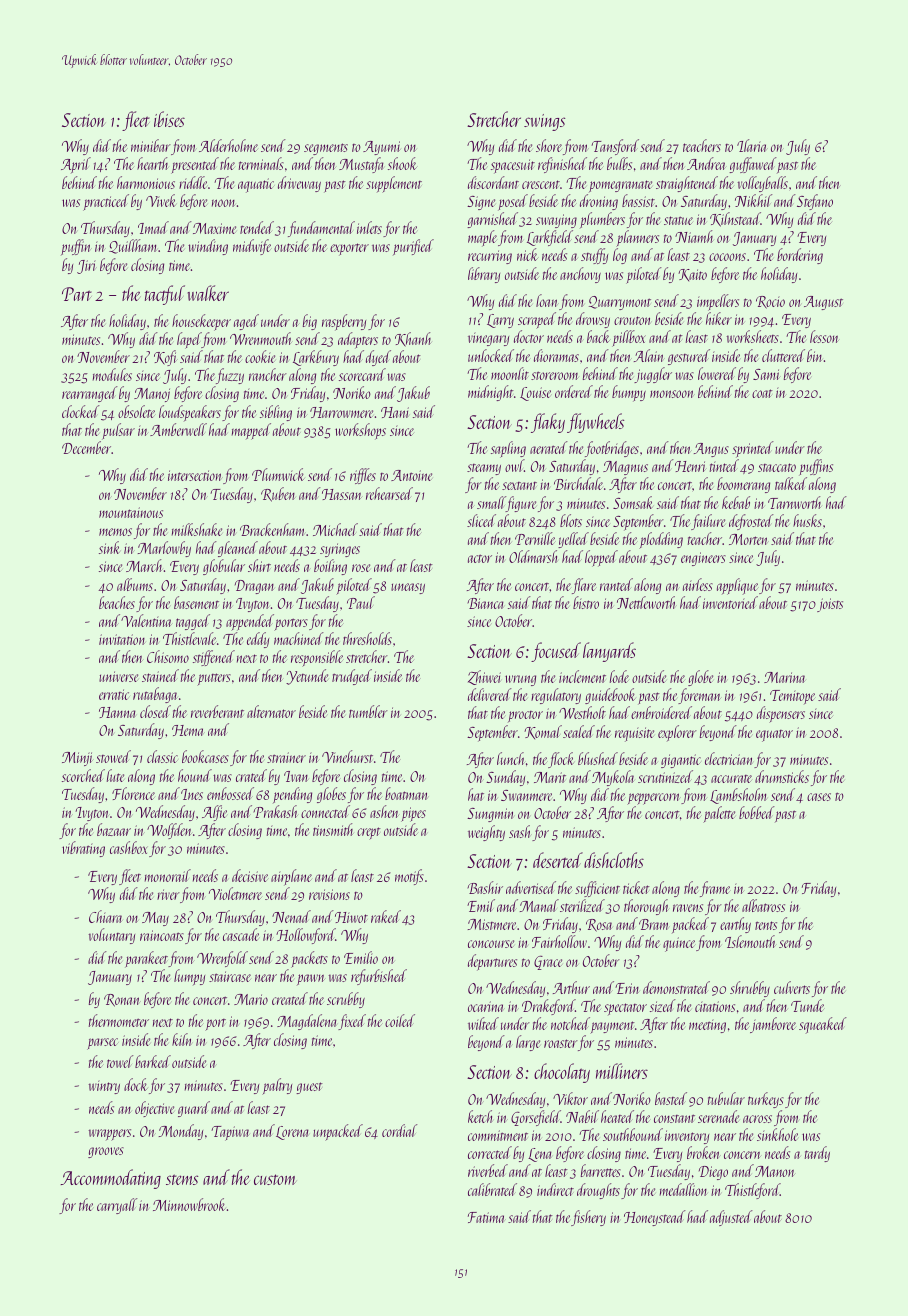  Describe the element at coordinates (823, 1025) in the screenshot. I see `squeaked` at that location.
